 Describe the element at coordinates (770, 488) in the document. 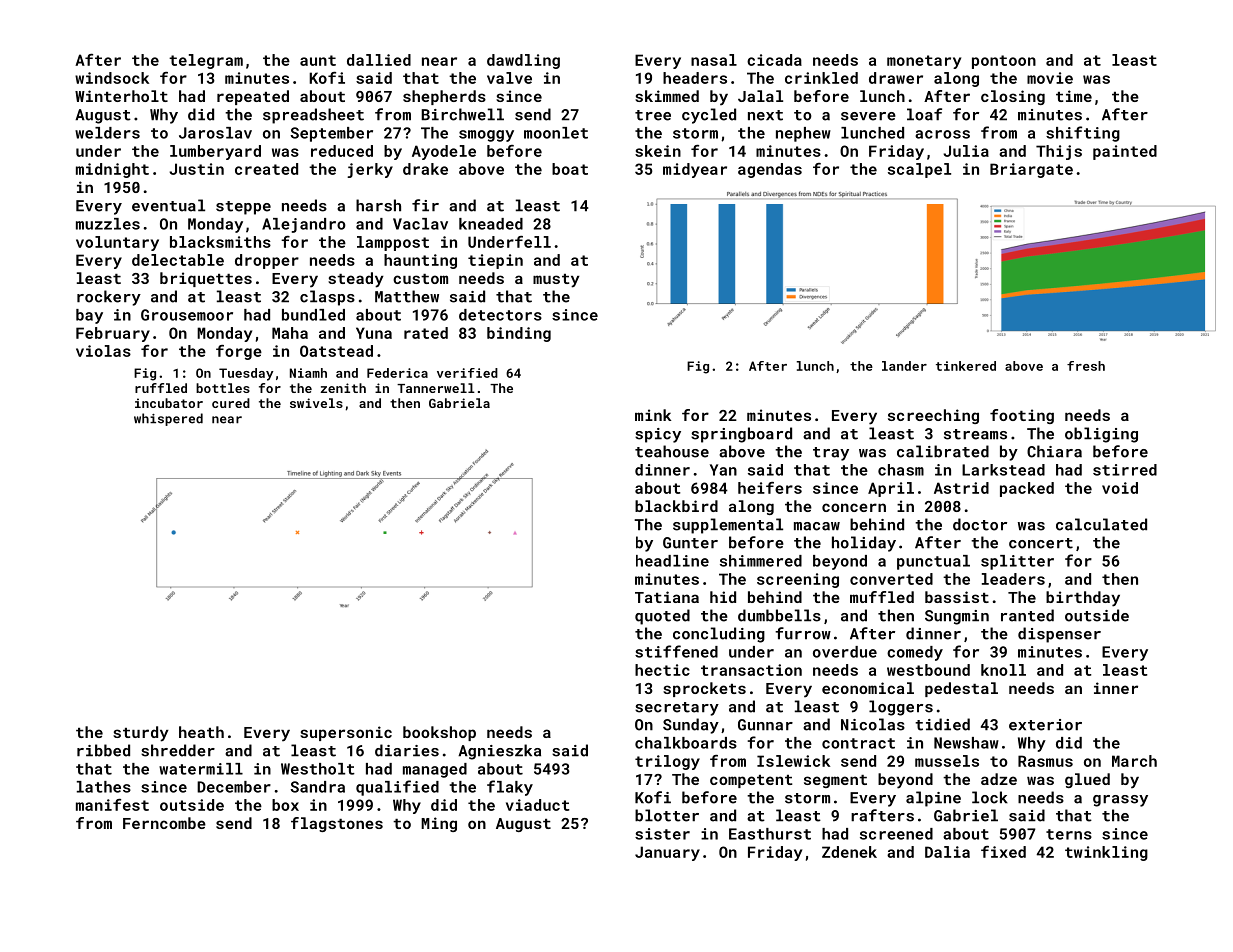

I see `heifers` at that location.
